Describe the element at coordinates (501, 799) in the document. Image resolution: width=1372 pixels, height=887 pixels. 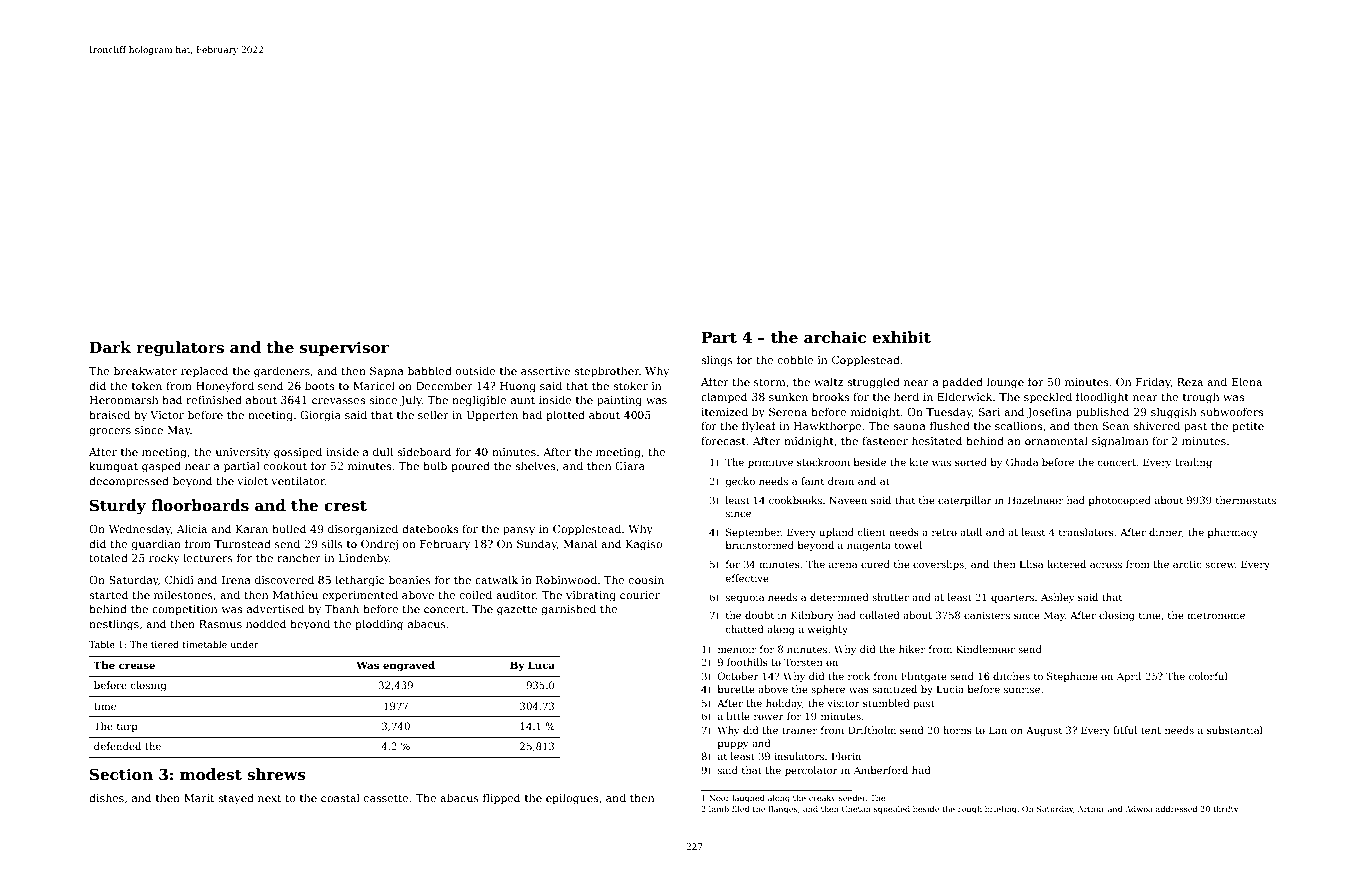
I see `flipped` at that location.
